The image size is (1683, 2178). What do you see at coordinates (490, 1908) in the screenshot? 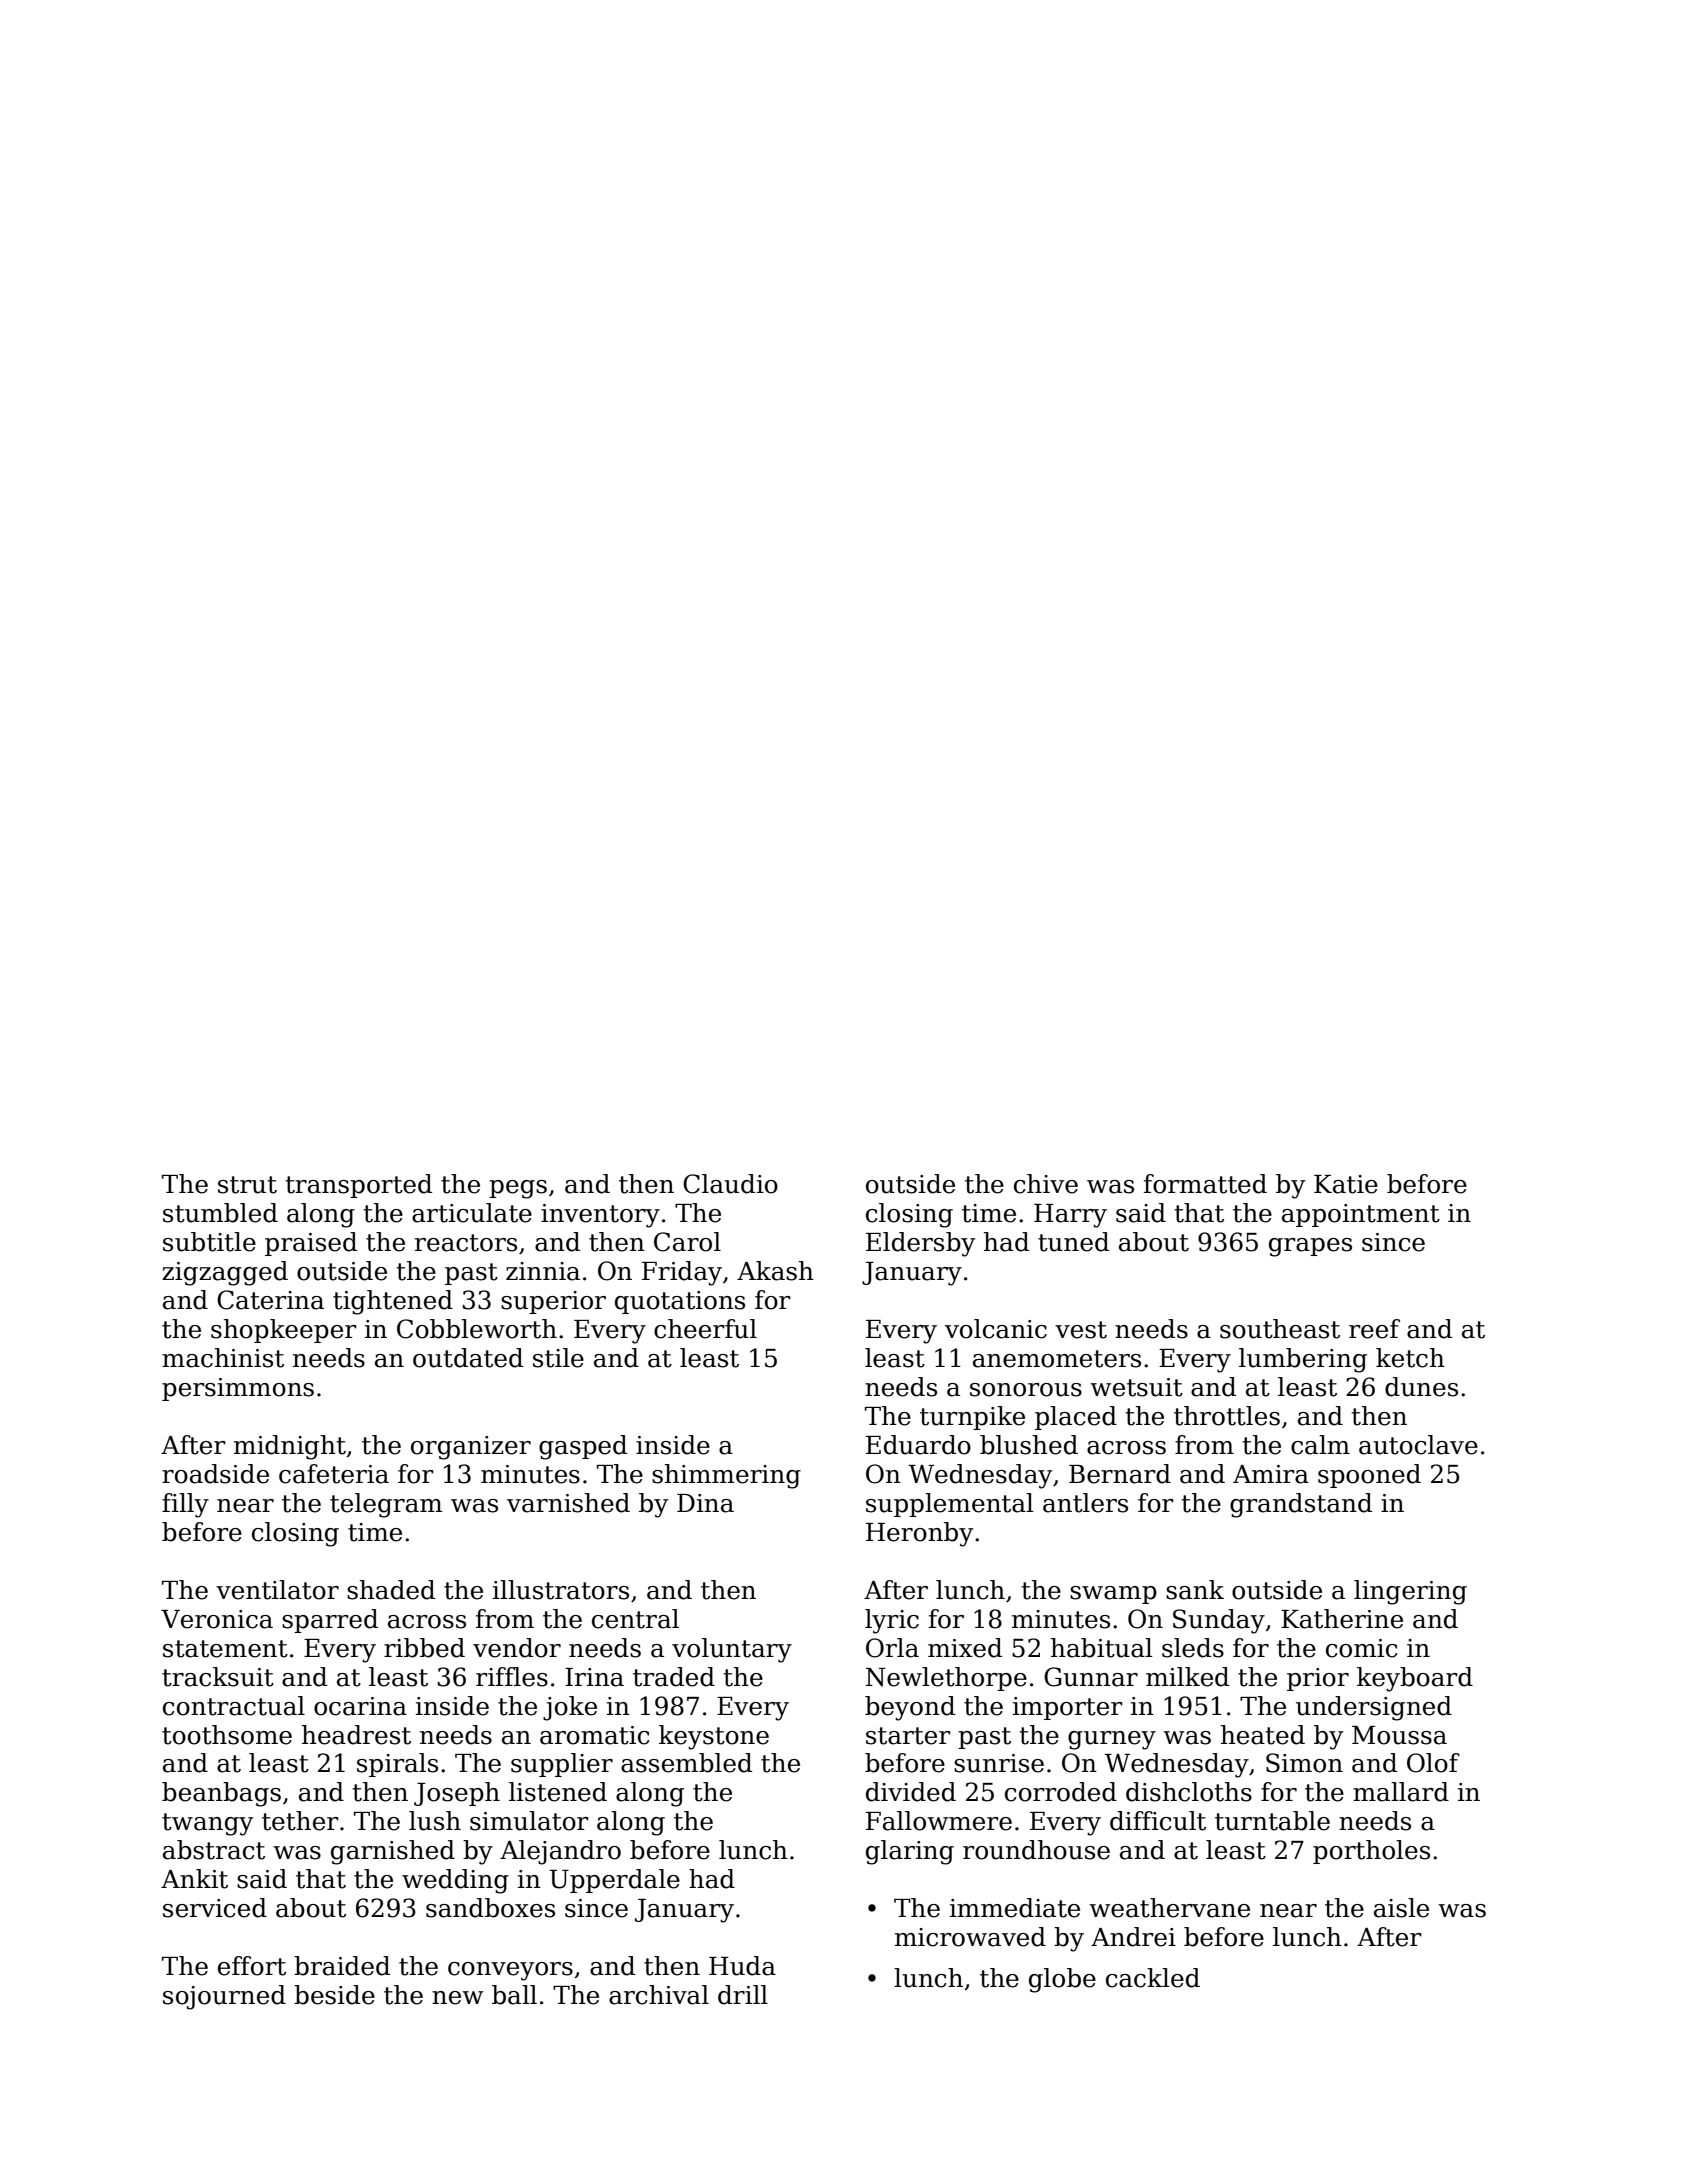
I see `sandboxes` at bounding box center [490, 1908].
